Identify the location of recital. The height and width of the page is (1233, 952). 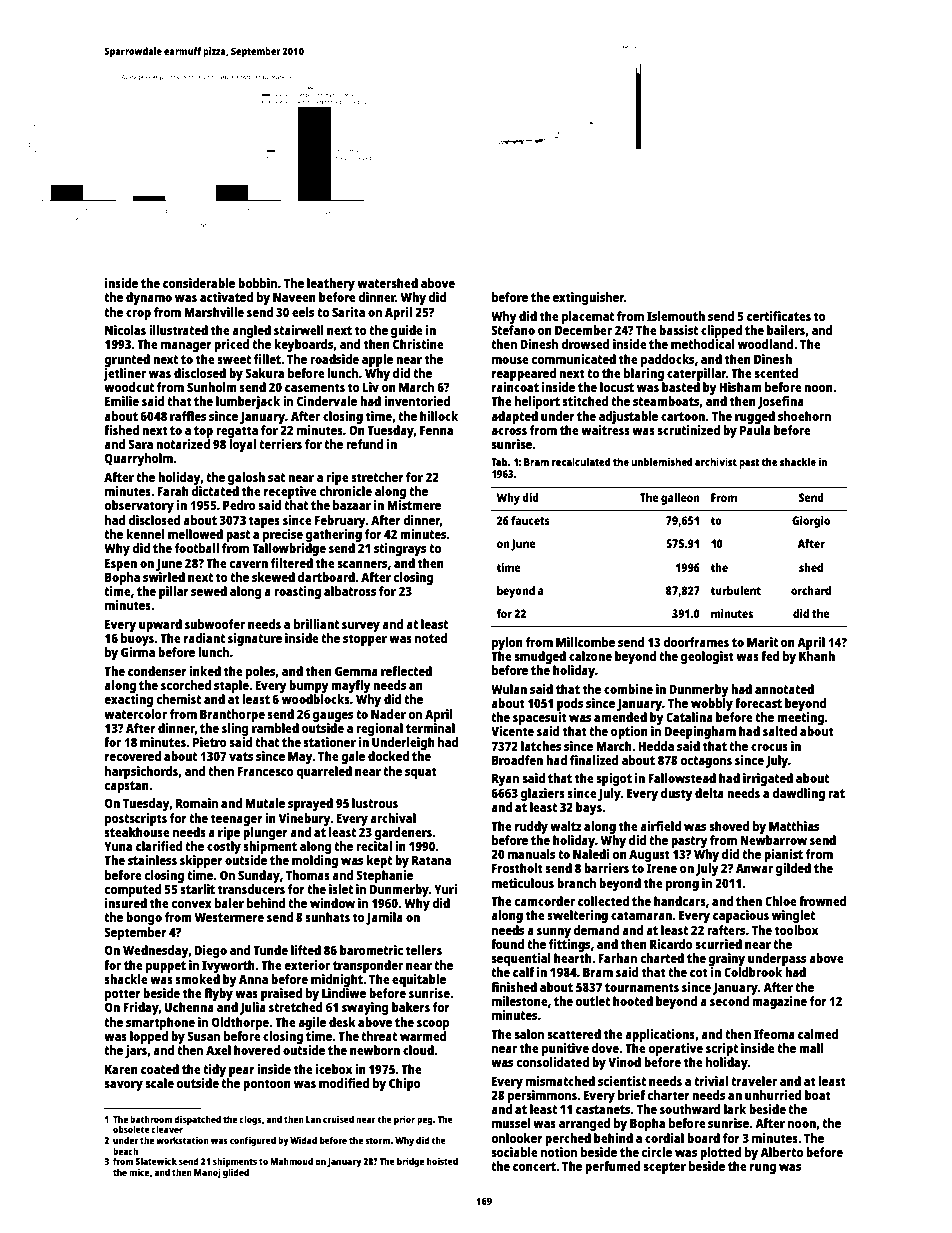
(374, 846).
